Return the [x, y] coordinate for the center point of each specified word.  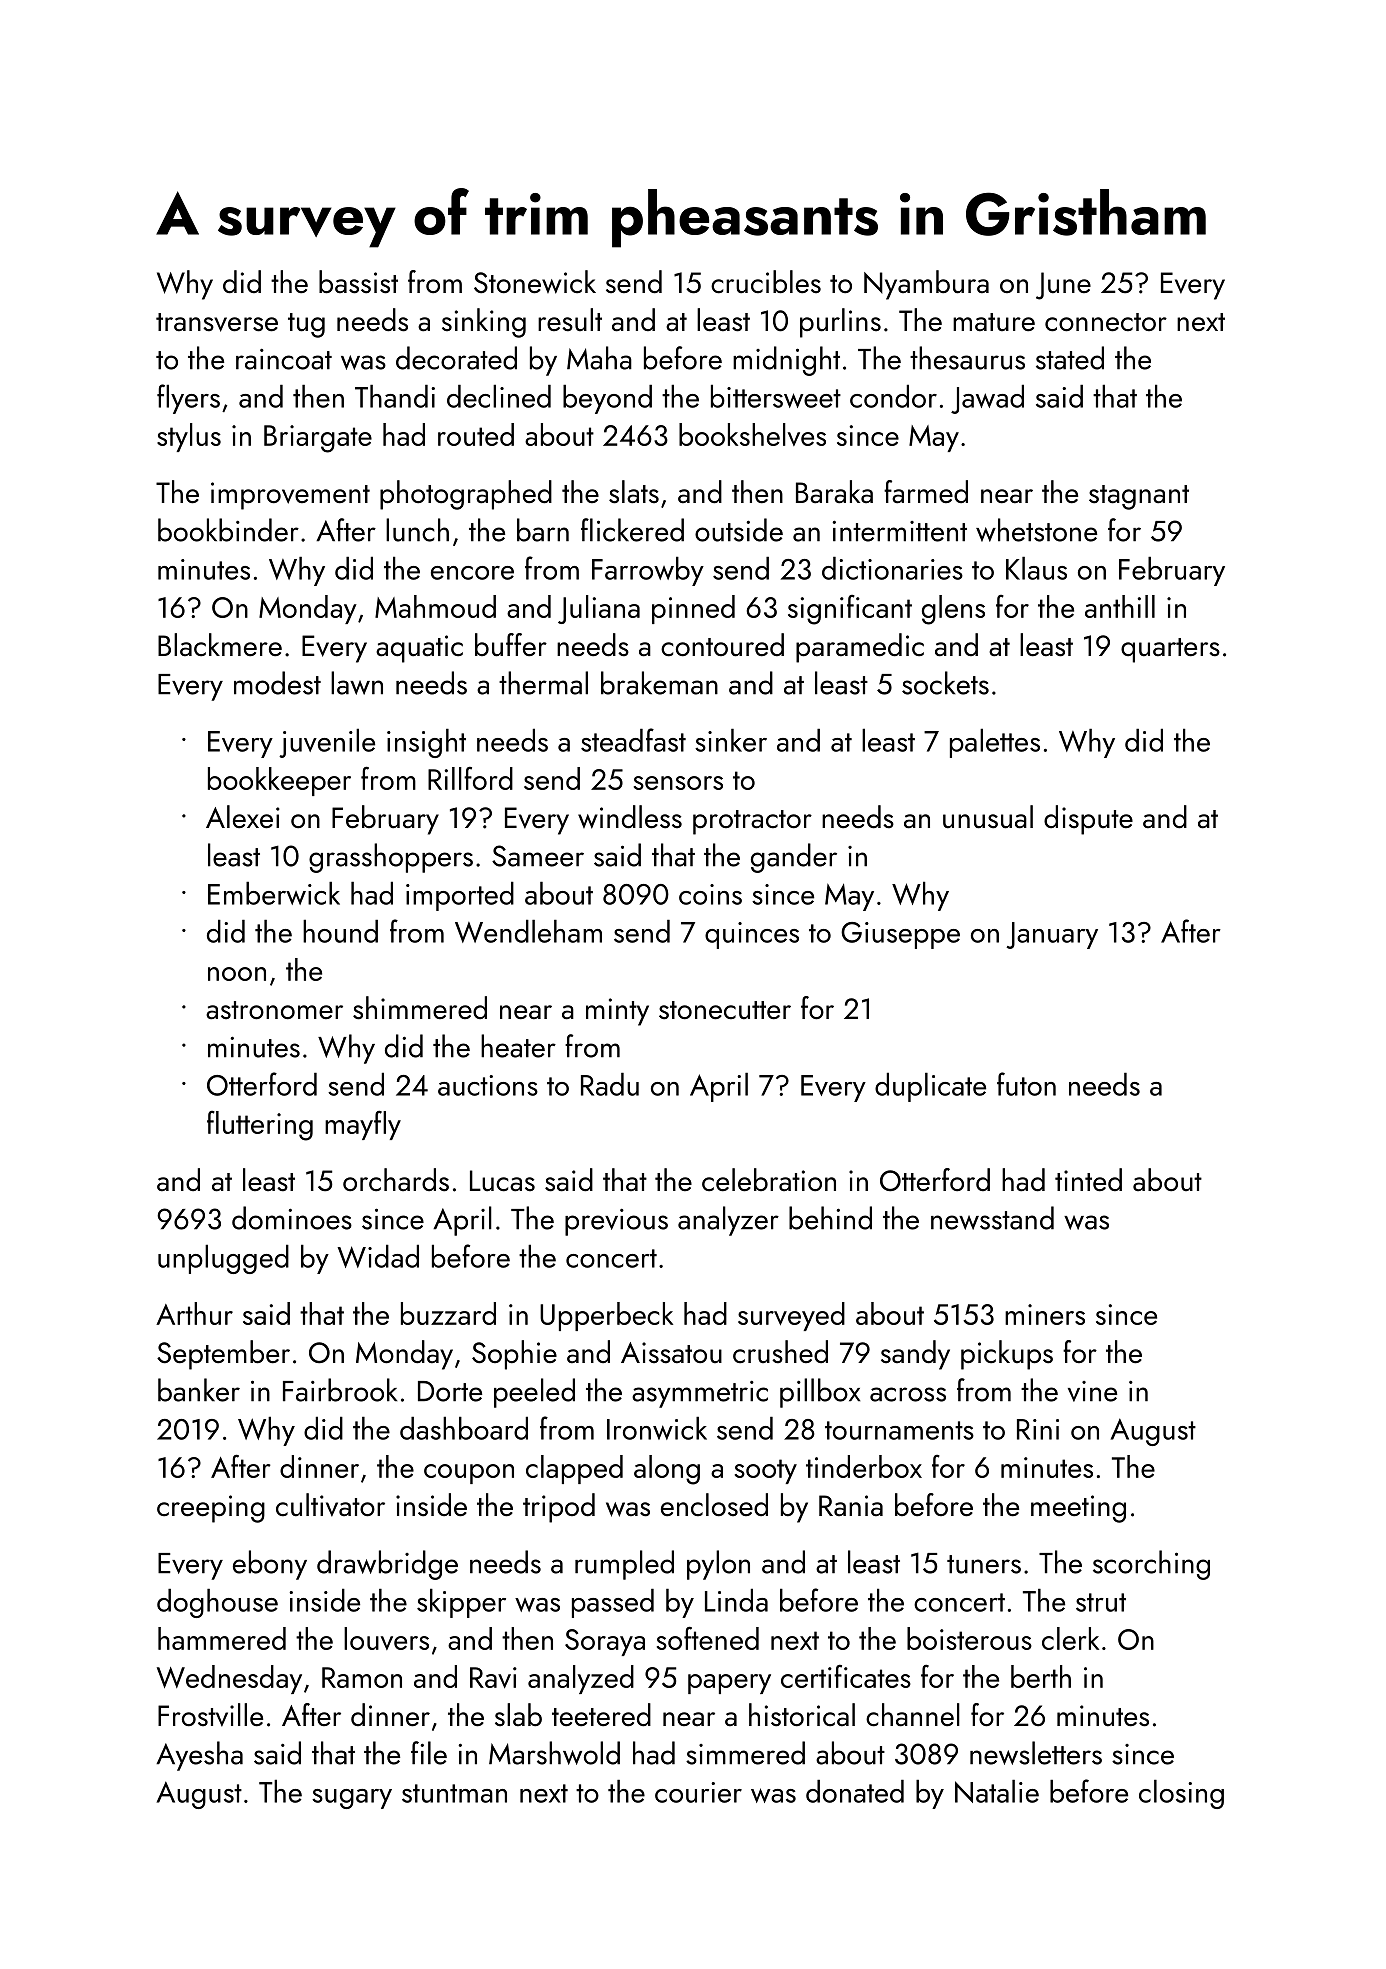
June [1063, 286]
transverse [217, 322]
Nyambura [926, 285]
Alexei [243, 817]
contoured [722, 645]
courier [698, 1792]
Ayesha [199, 1756]
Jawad [987, 399]
